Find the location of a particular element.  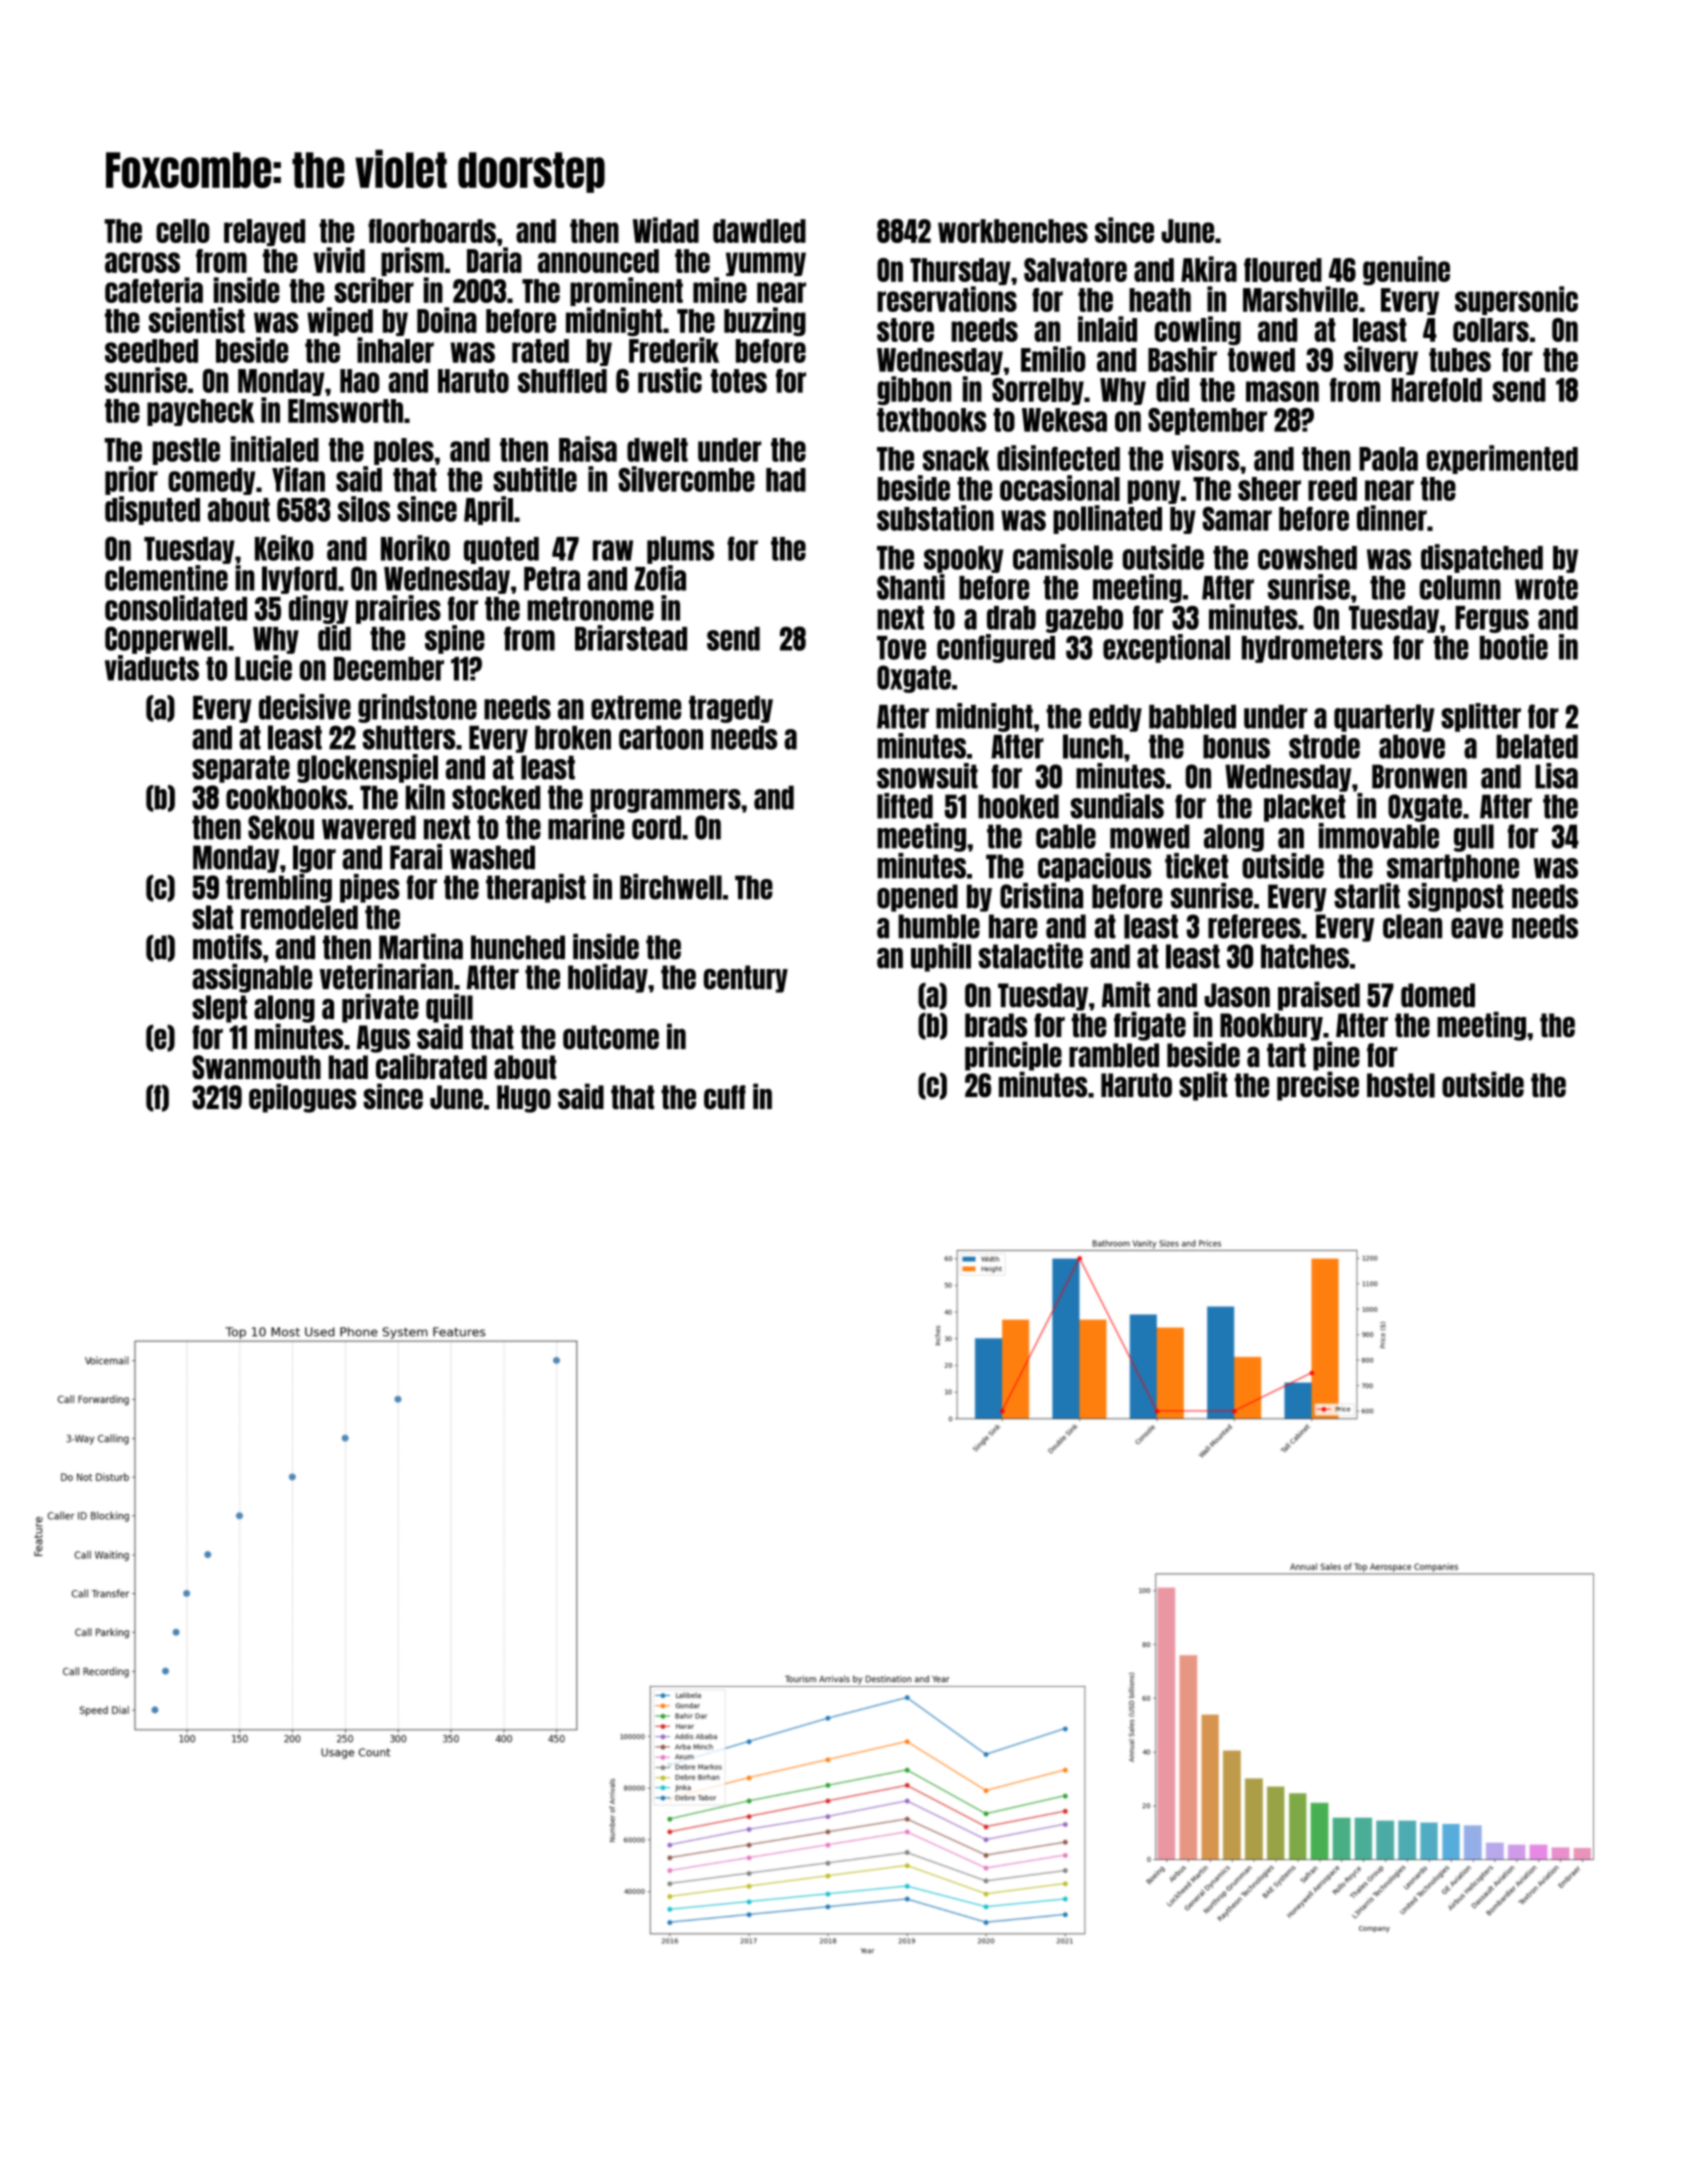

cello is located at coordinates (182, 231).
